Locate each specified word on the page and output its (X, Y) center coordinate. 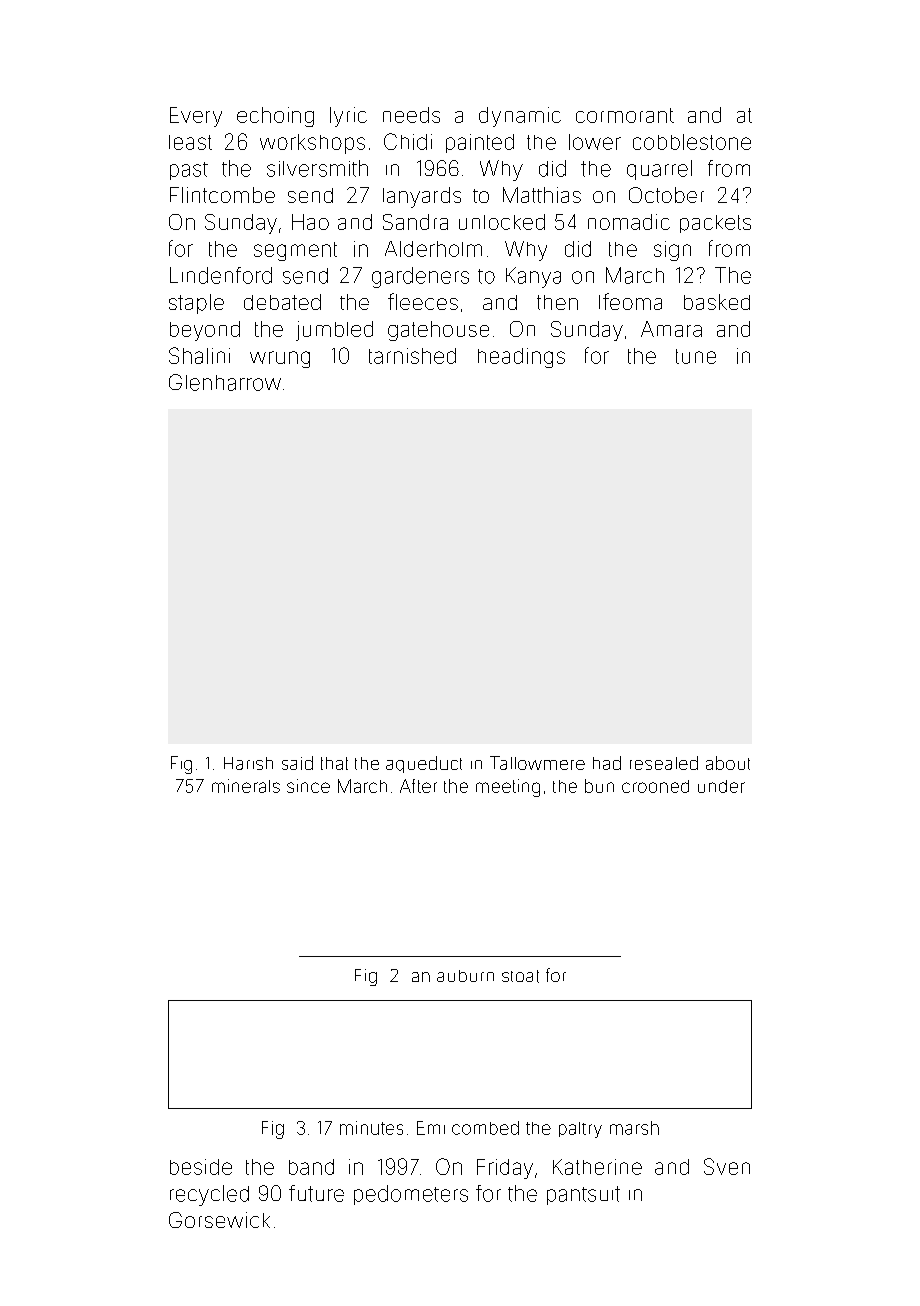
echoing (275, 117)
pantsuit (583, 1195)
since (308, 786)
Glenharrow (225, 382)
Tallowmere (537, 763)
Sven (727, 1166)
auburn (465, 976)
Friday (505, 1169)
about (728, 763)
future (316, 1193)
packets (715, 224)
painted (480, 143)
